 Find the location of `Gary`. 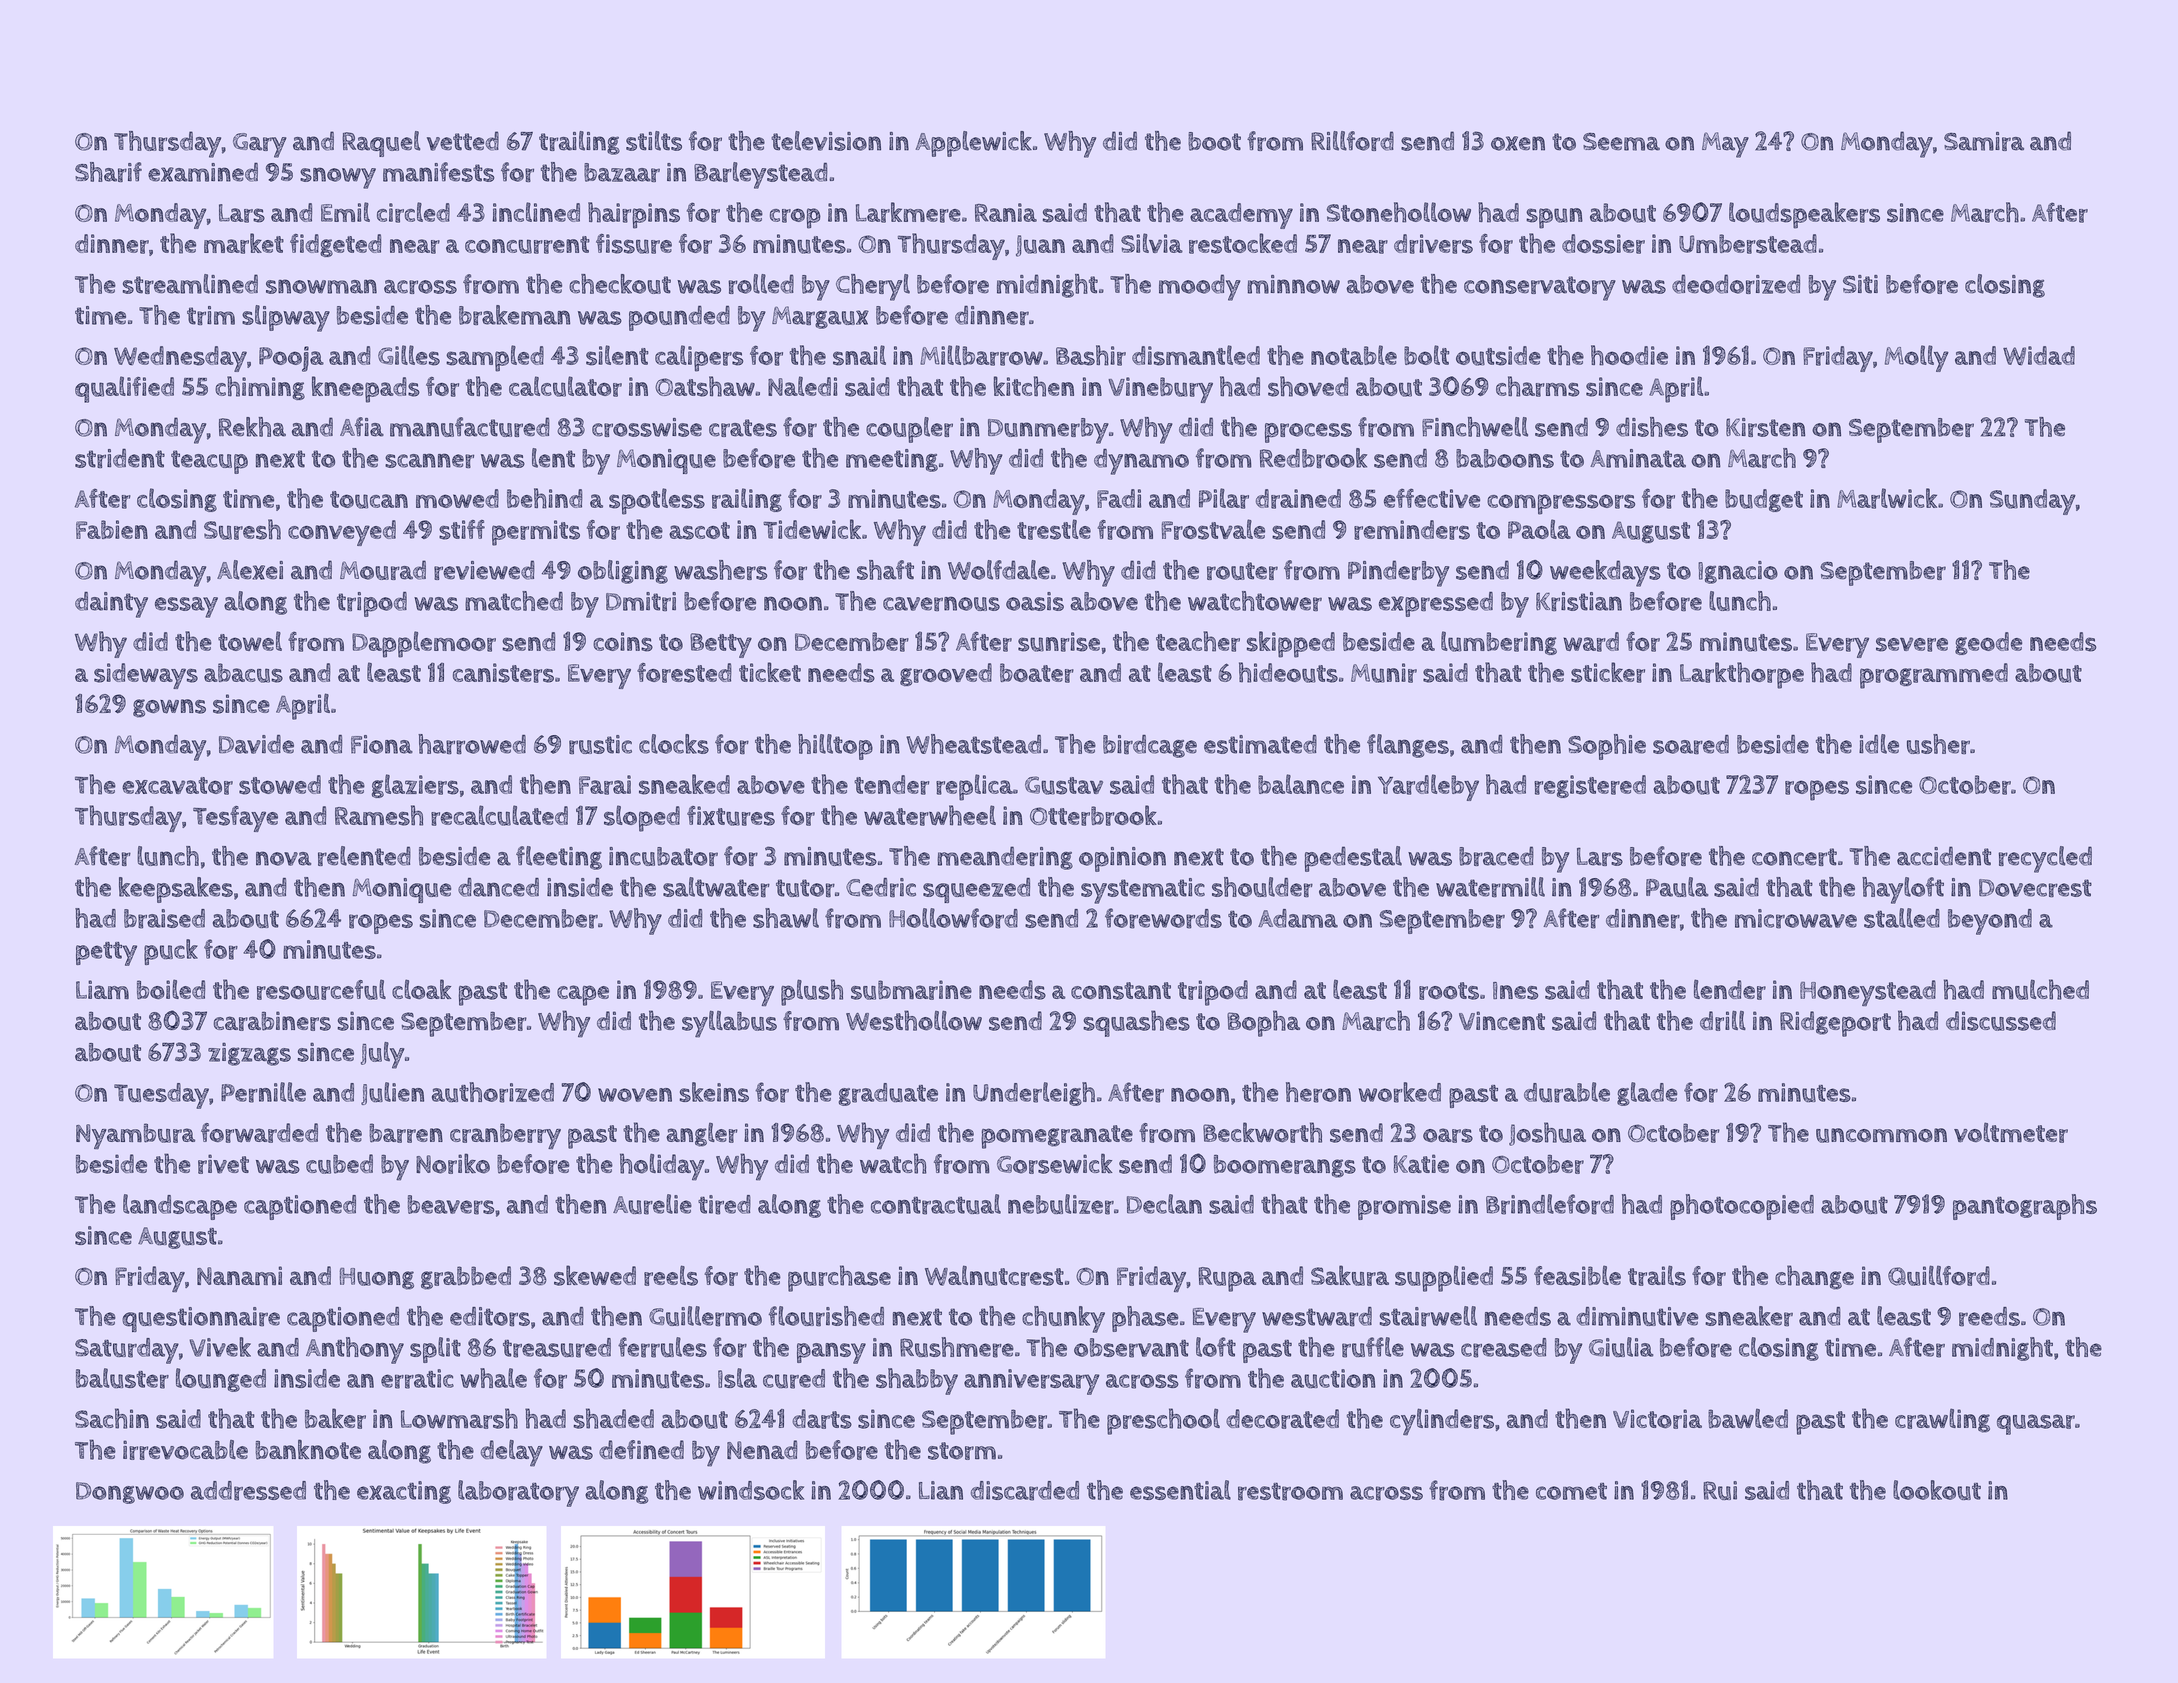

Gary is located at coordinates (260, 145).
